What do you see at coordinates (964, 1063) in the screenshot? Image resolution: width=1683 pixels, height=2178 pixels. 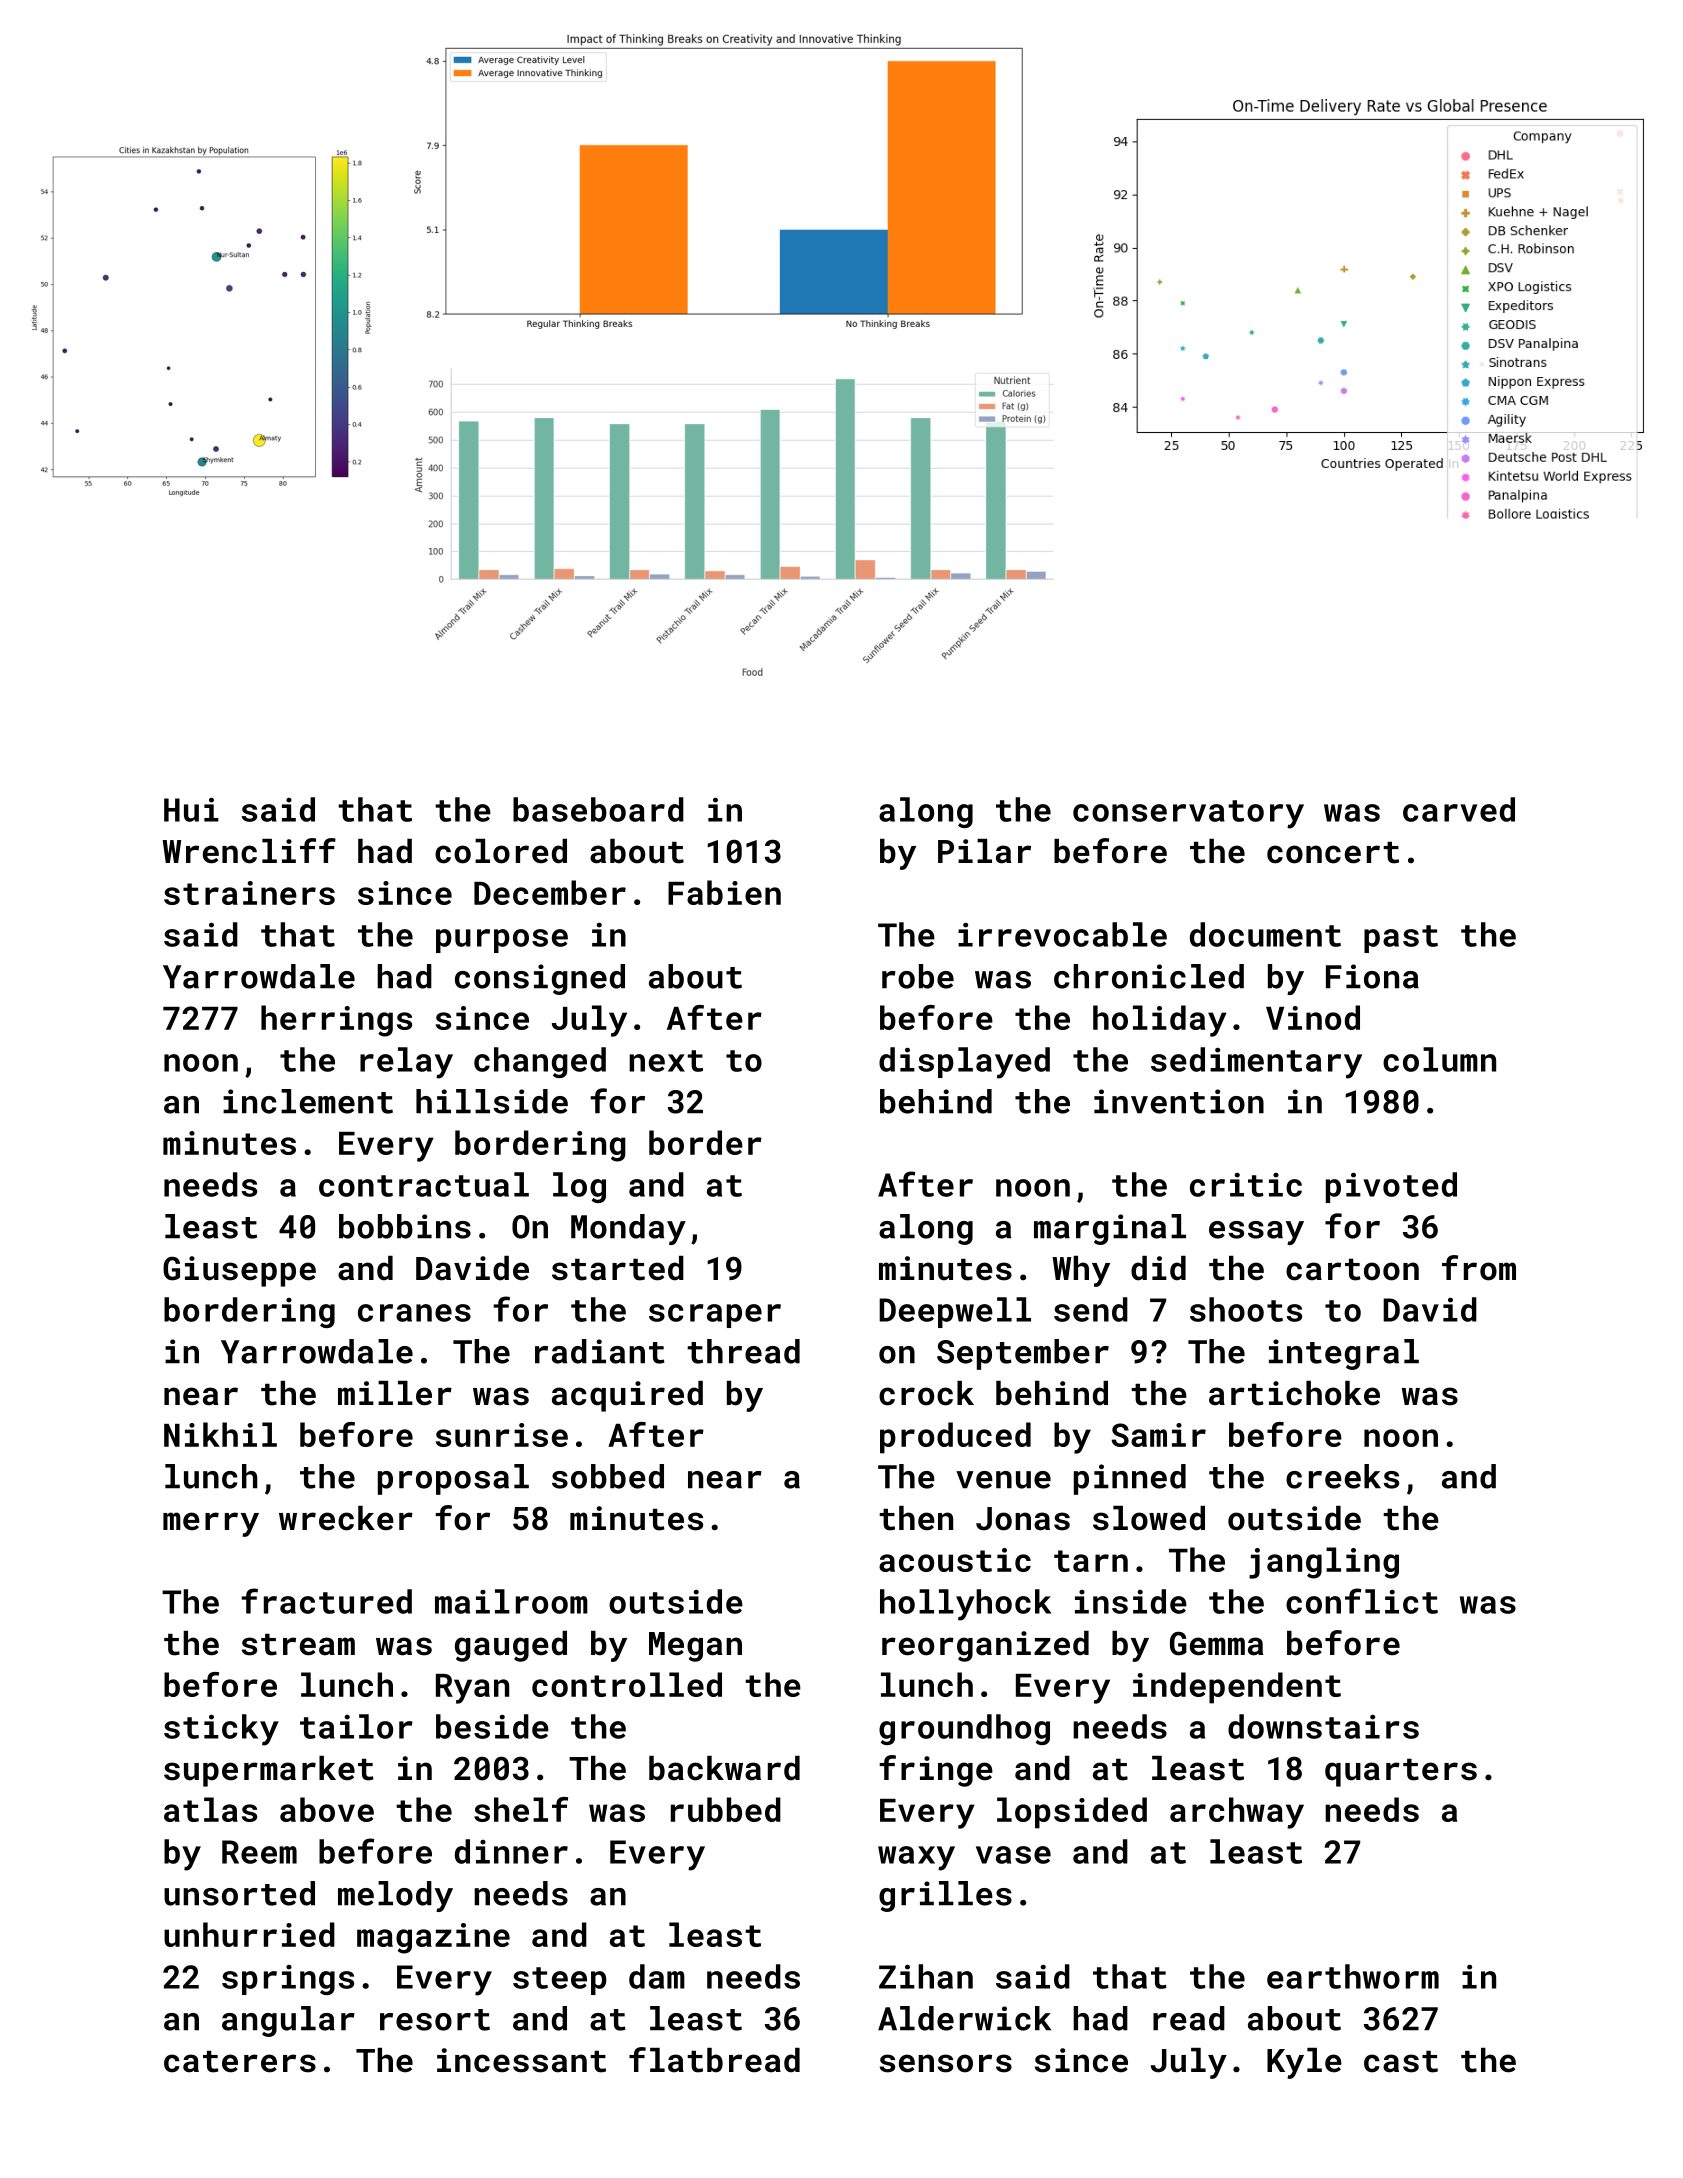 I see `displayed` at bounding box center [964, 1063].
